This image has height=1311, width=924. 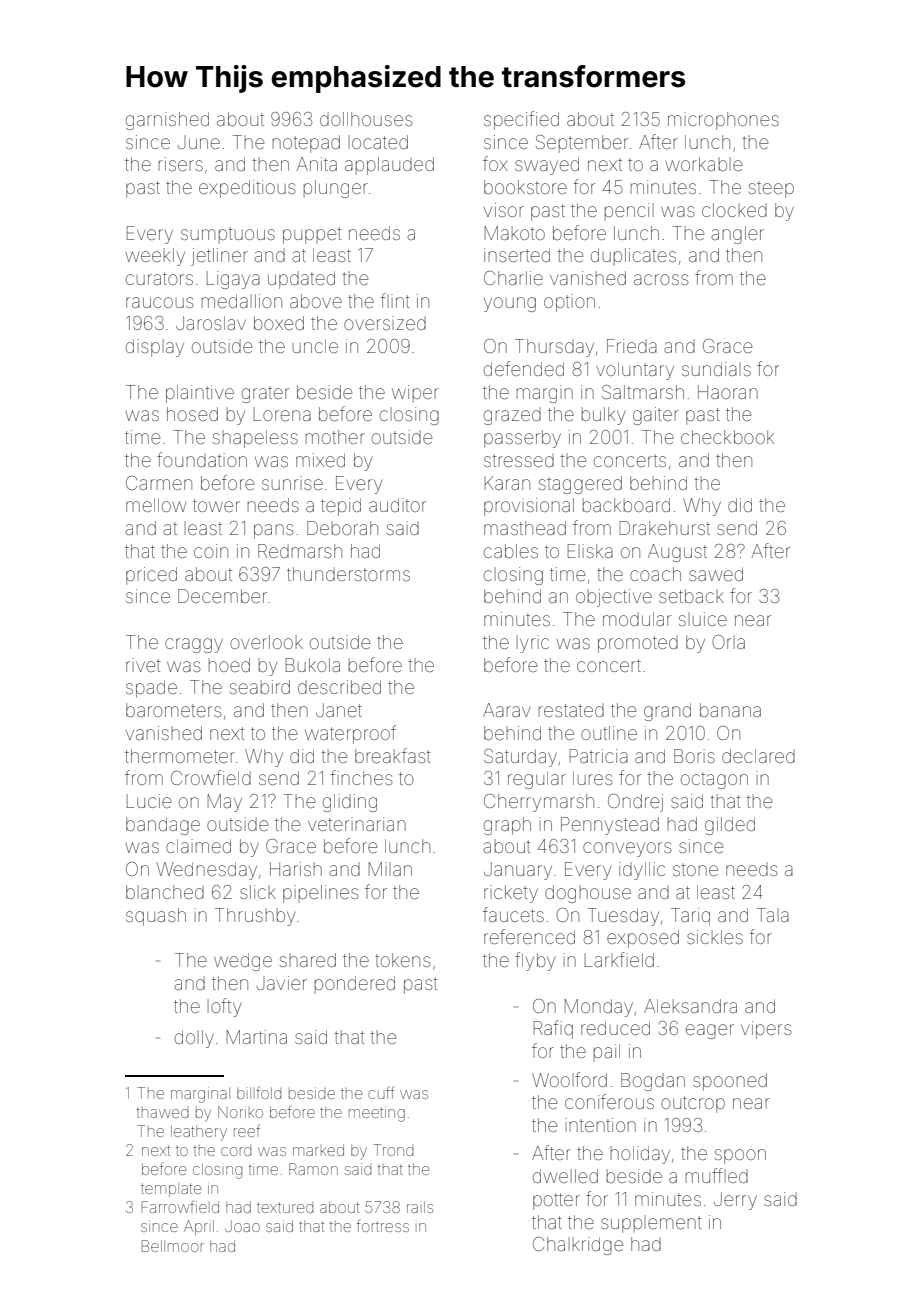 What do you see at coordinates (247, 189) in the image?
I see `expeditious` at bounding box center [247, 189].
